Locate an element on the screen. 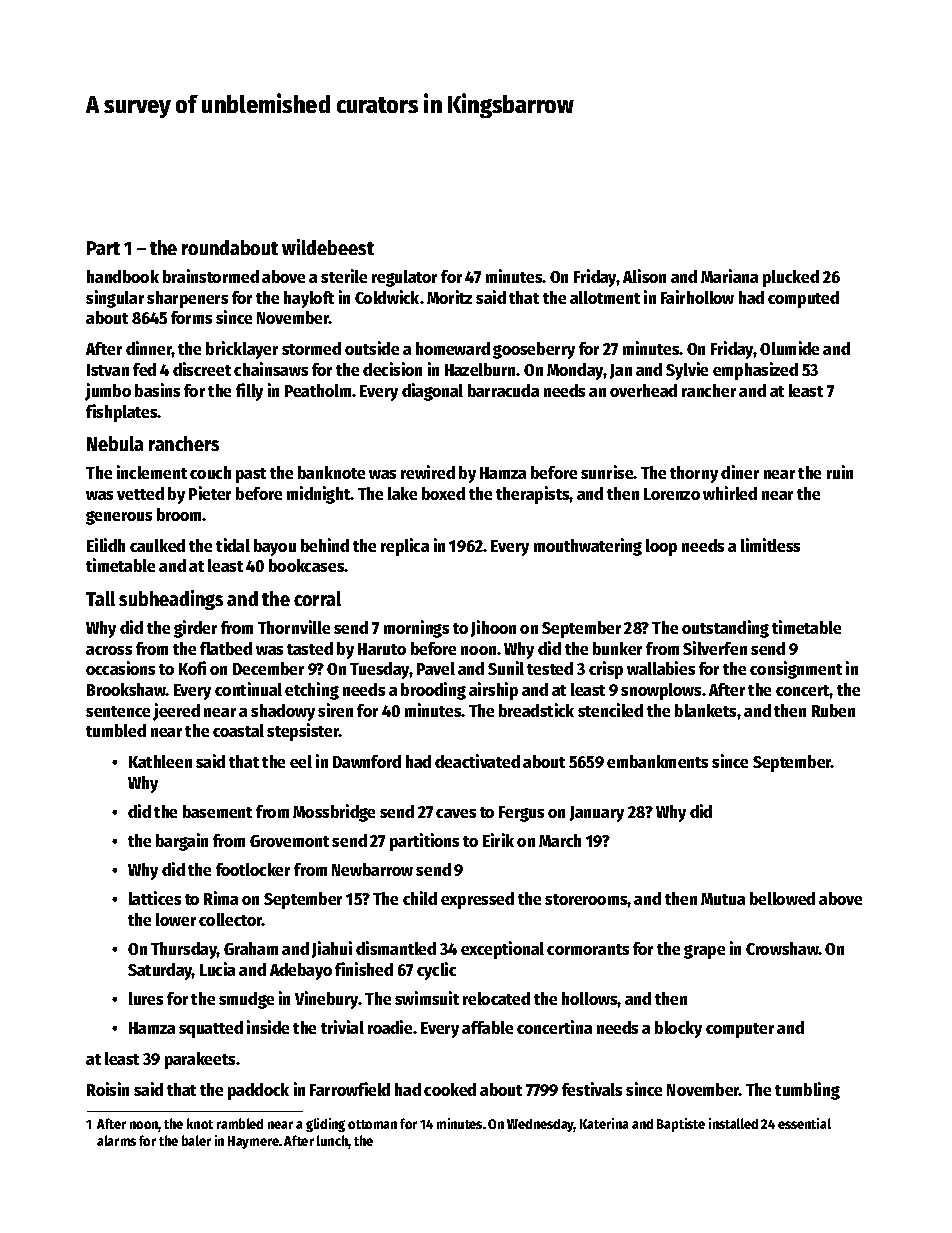 This screenshot has height=1233, width=952. Haymere is located at coordinates (253, 1142).
